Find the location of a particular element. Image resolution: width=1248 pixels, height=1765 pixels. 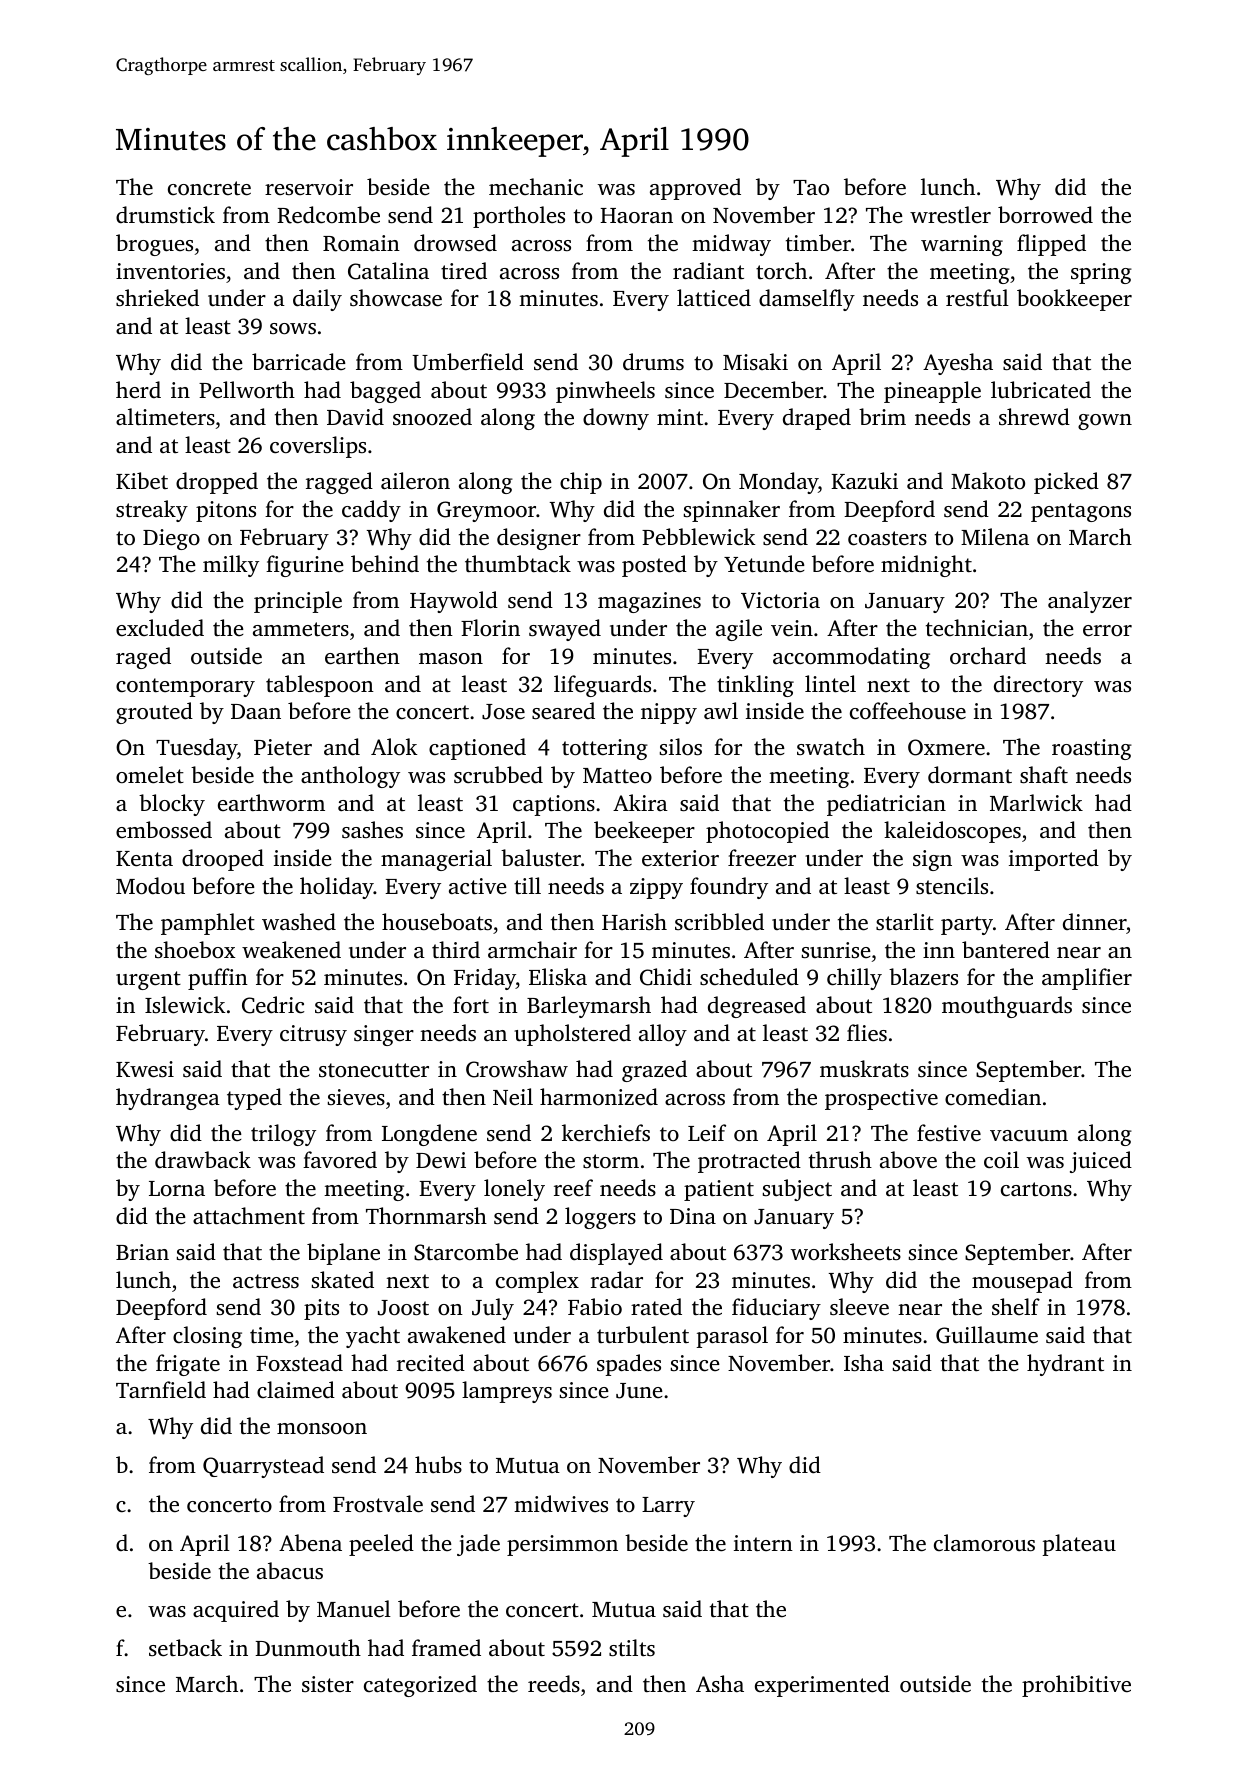

Tao is located at coordinates (811, 187).
